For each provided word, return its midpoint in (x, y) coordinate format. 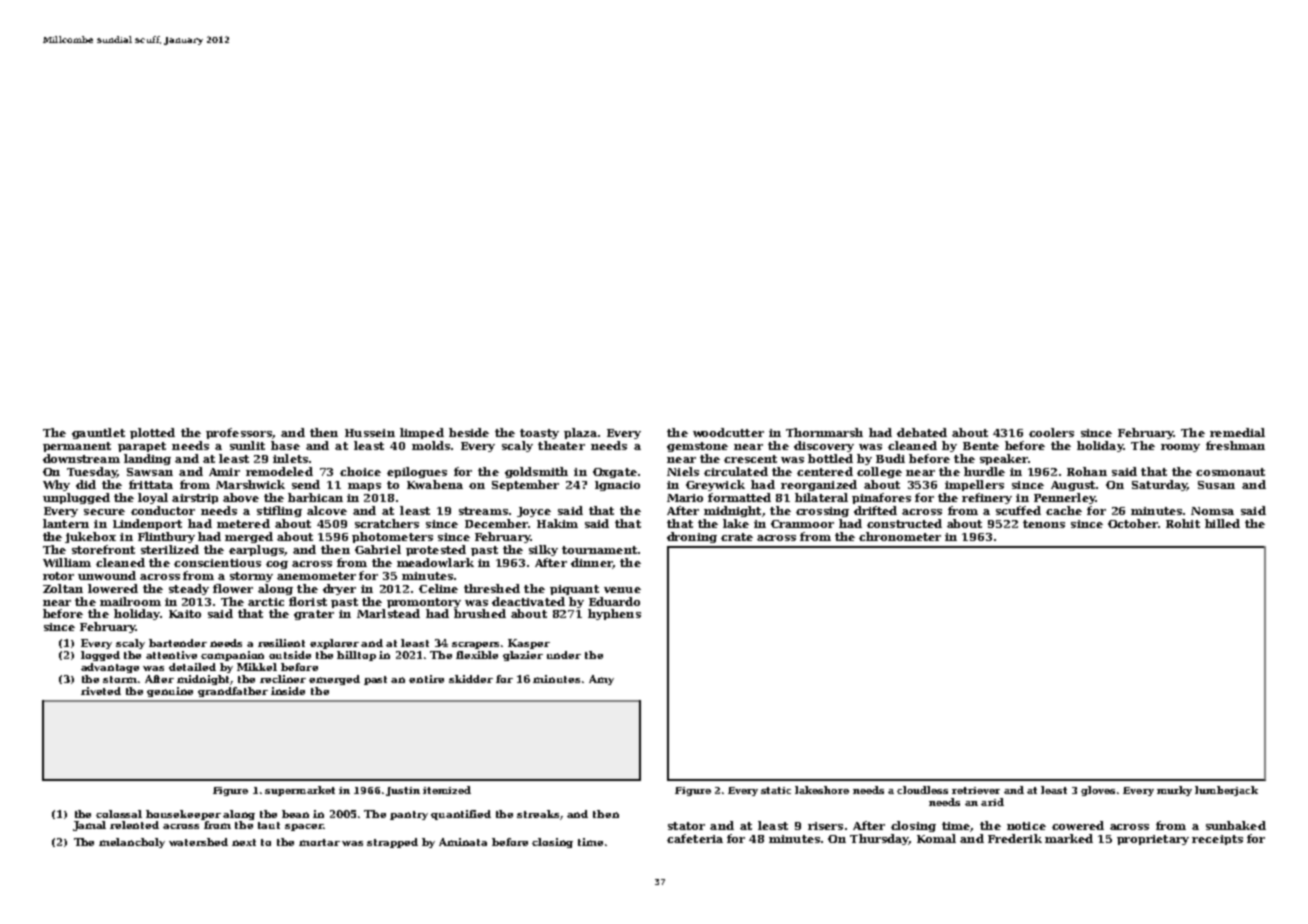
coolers (1051, 432)
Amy (601, 680)
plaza (580, 433)
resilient (281, 643)
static (776, 790)
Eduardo (614, 601)
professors (239, 433)
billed (1222, 523)
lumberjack (1226, 791)
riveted (101, 691)
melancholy (132, 843)
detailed (192, 667)
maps (364, 487)
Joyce (534, 512)
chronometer (900, 536)
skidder (471, 679)
